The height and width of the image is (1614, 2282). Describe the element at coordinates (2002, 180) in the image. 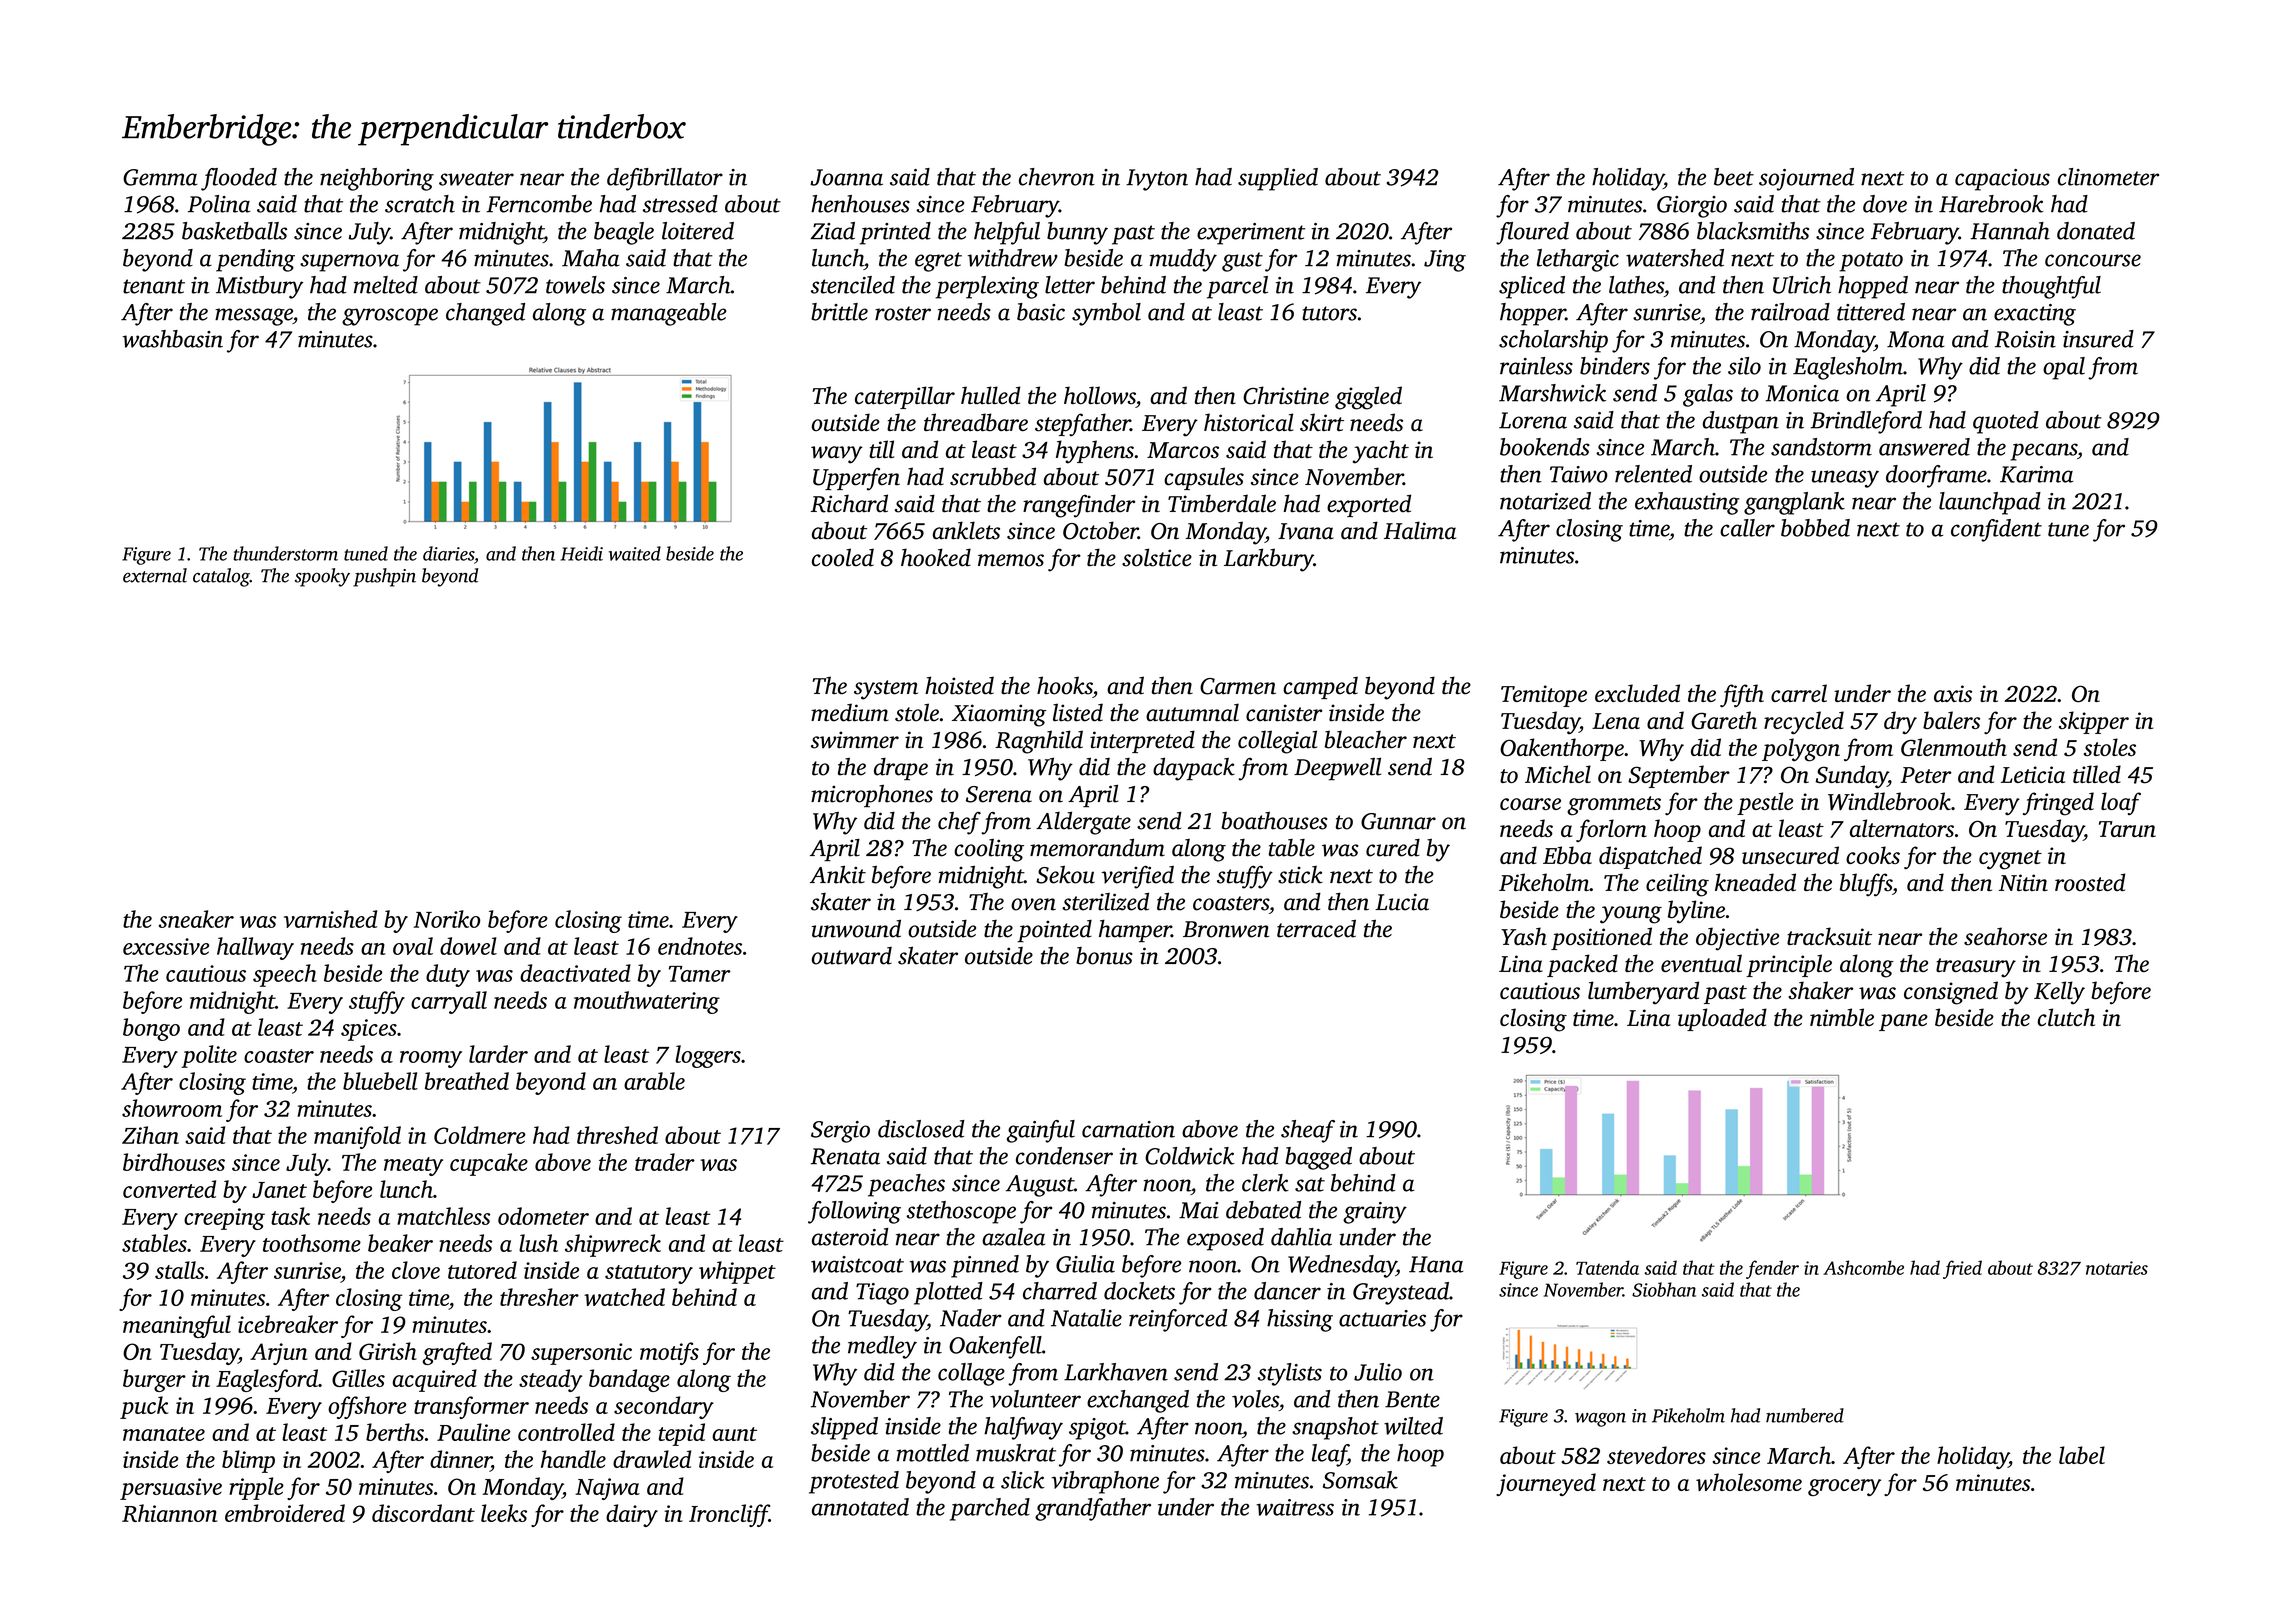

I see `capacious` at that location.
